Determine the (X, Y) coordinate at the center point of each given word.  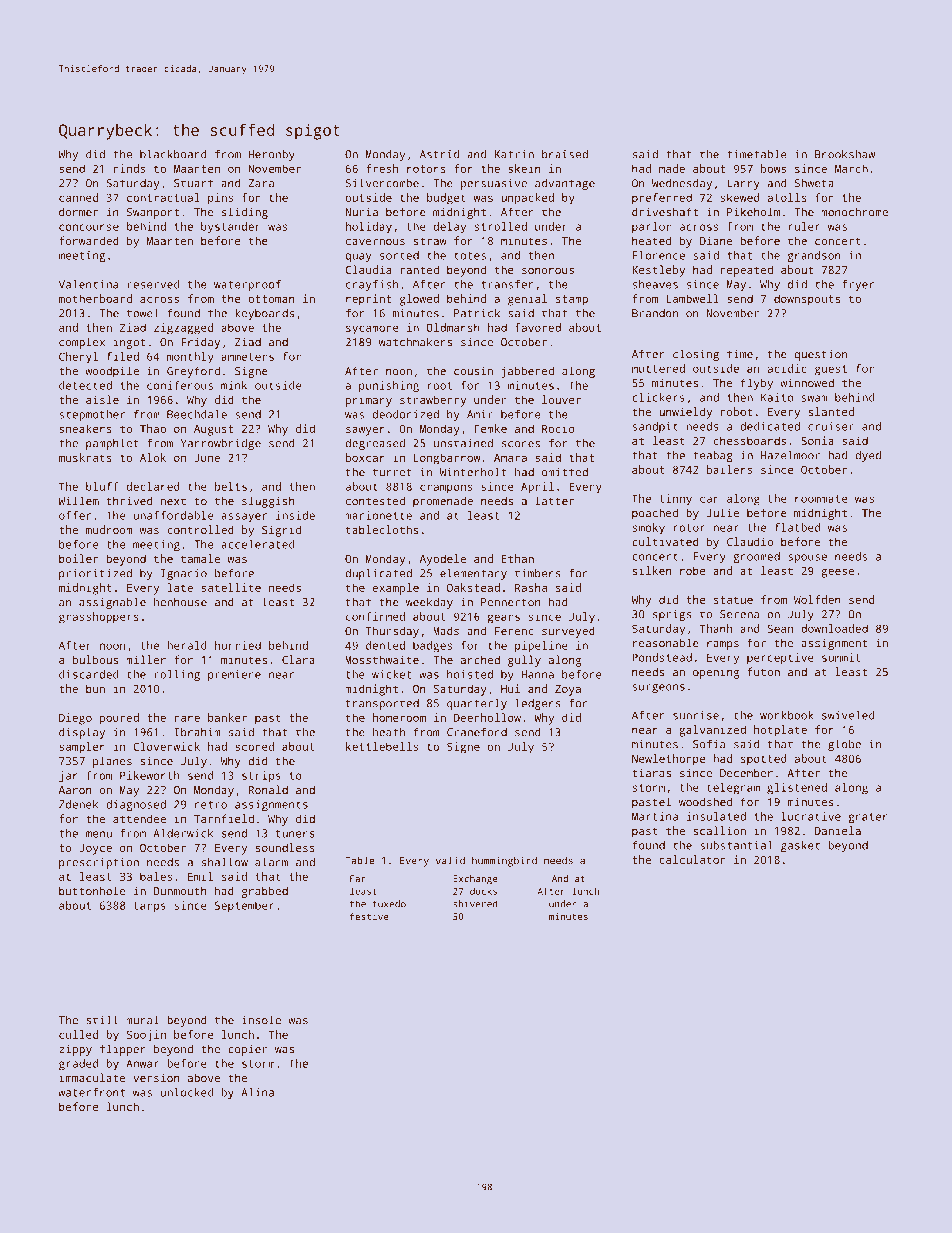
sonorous (548, 271)
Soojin (146, 1036)
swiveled (848, 715)
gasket (800, 846)
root (439, 386)
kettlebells (382, 746)
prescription (99, 863)
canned (78, 197)
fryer (858, 285)
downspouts (807, 300)
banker (227, 717)
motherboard (95, 298)
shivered (475, 904)
